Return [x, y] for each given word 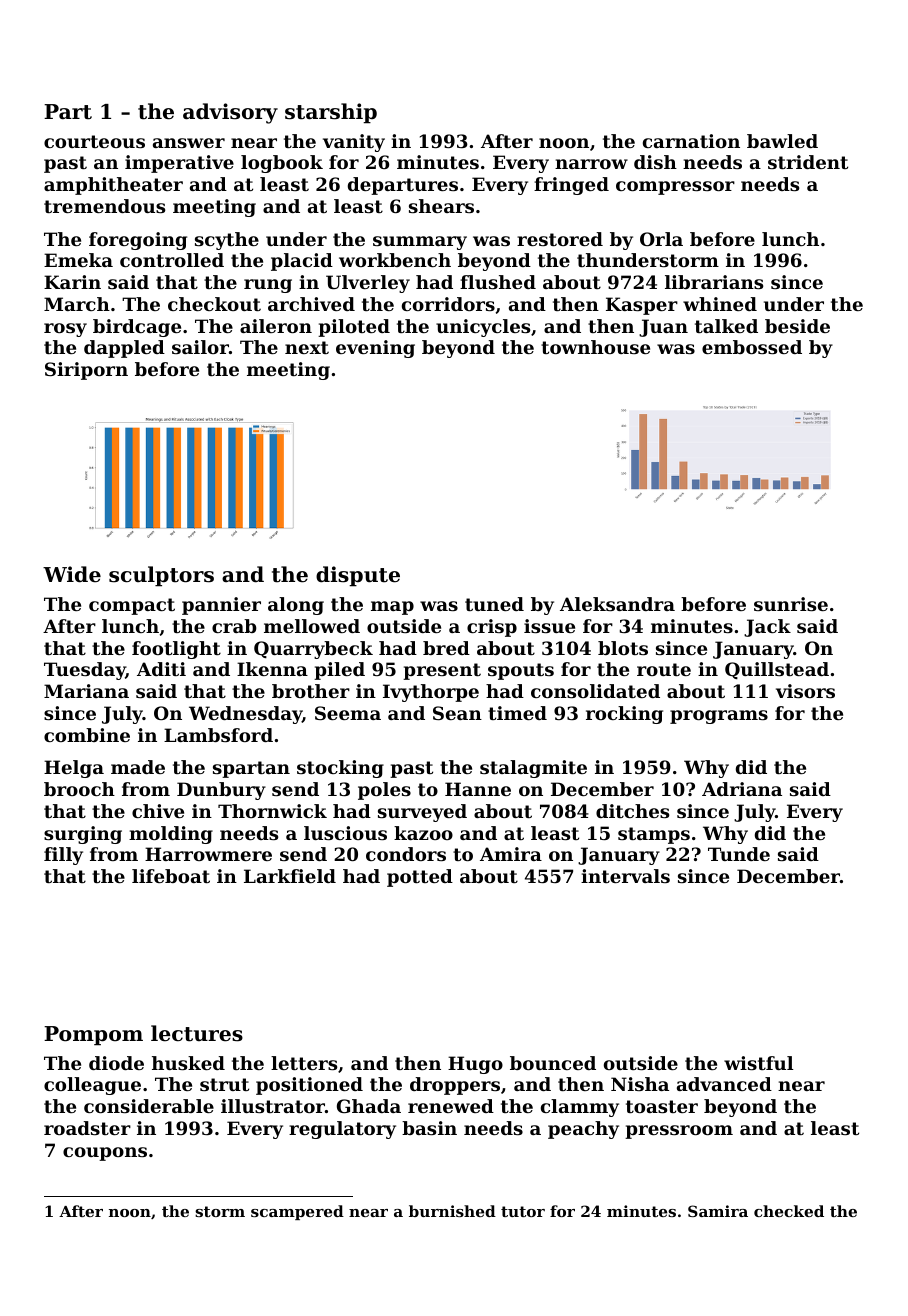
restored [560, 239]
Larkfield [290, 876]
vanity [354, 143]
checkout [214, 304]
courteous [94, 141]
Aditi [161, 669]
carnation [691, 141]
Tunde [739, 854]
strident [808, 162]
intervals [625, 876]
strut [224, 1084]
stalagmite [533, 769]
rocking [624, 715]
